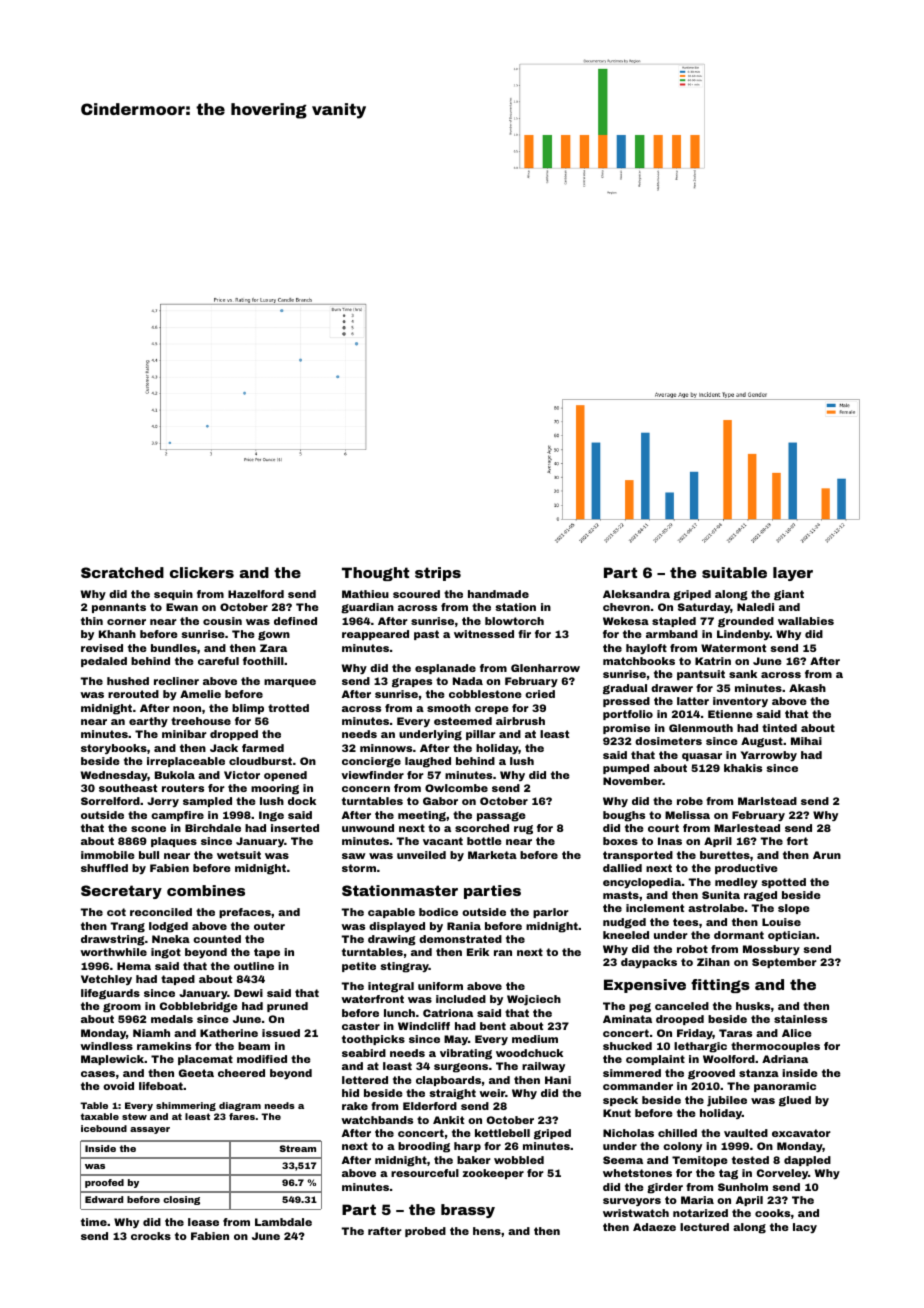 The height and width of the screenshot is (1308, 924). What do you see at coordinates (624, 816) in the screenshot?
I see `boughs` at bounding box center [624, 816].
